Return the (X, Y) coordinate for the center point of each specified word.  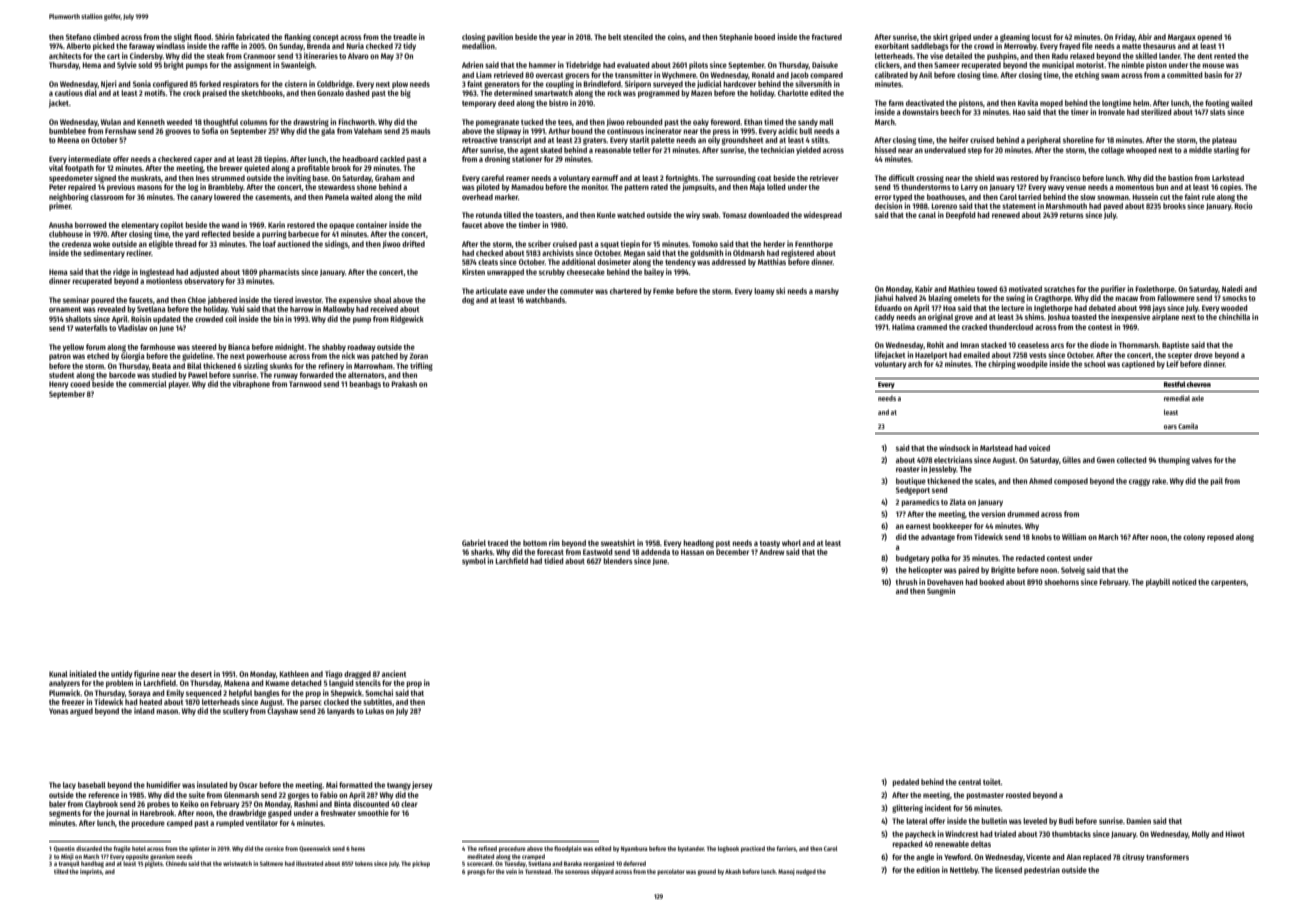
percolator (671, 872)
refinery (331, 367)
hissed (885, 150)
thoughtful (220, 123)
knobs (1042, 537)
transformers (1167, 857)
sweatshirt (618, 543)
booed (765, 37)
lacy (69, 786)
